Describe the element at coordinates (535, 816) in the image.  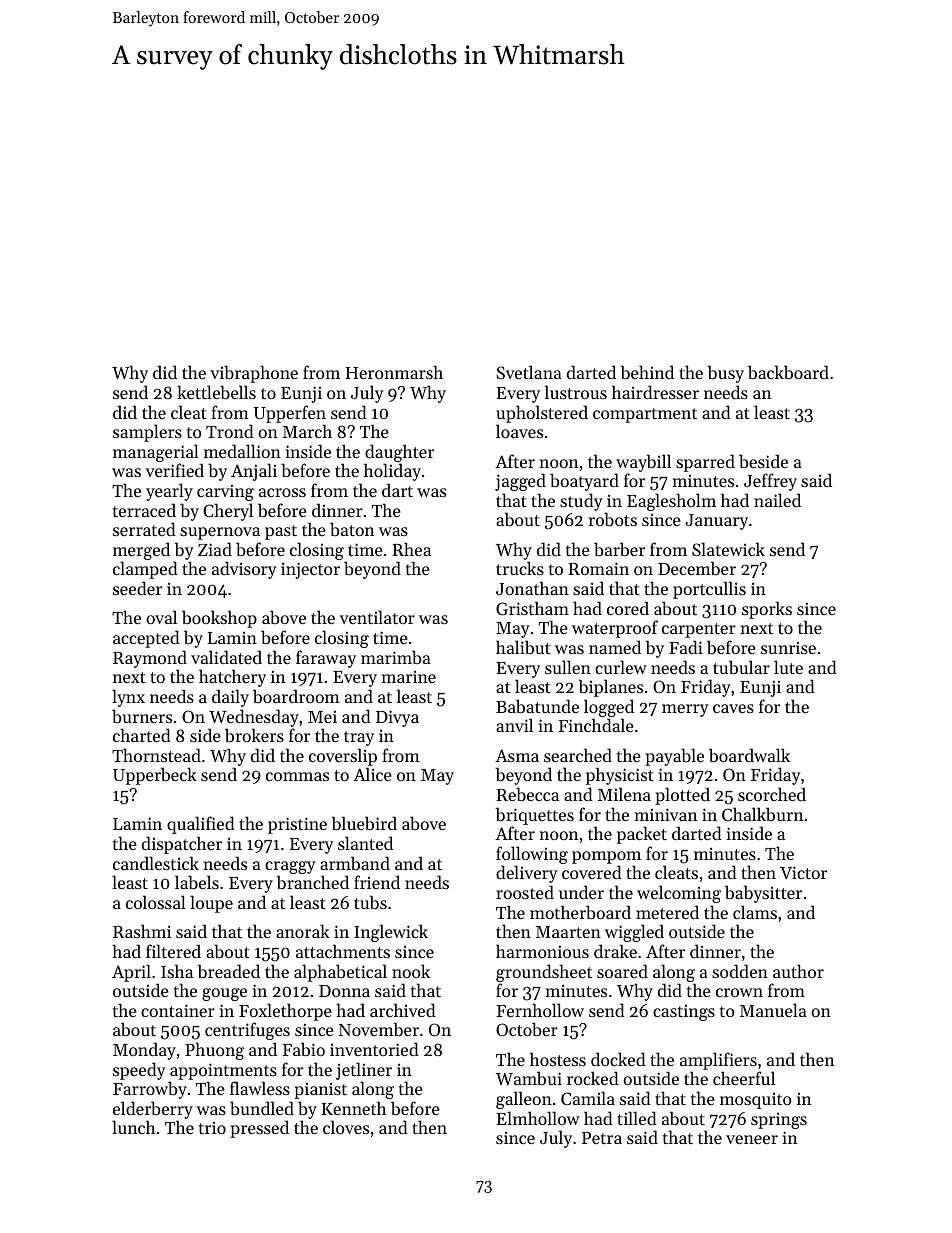
I see `briquettes` at that location.
